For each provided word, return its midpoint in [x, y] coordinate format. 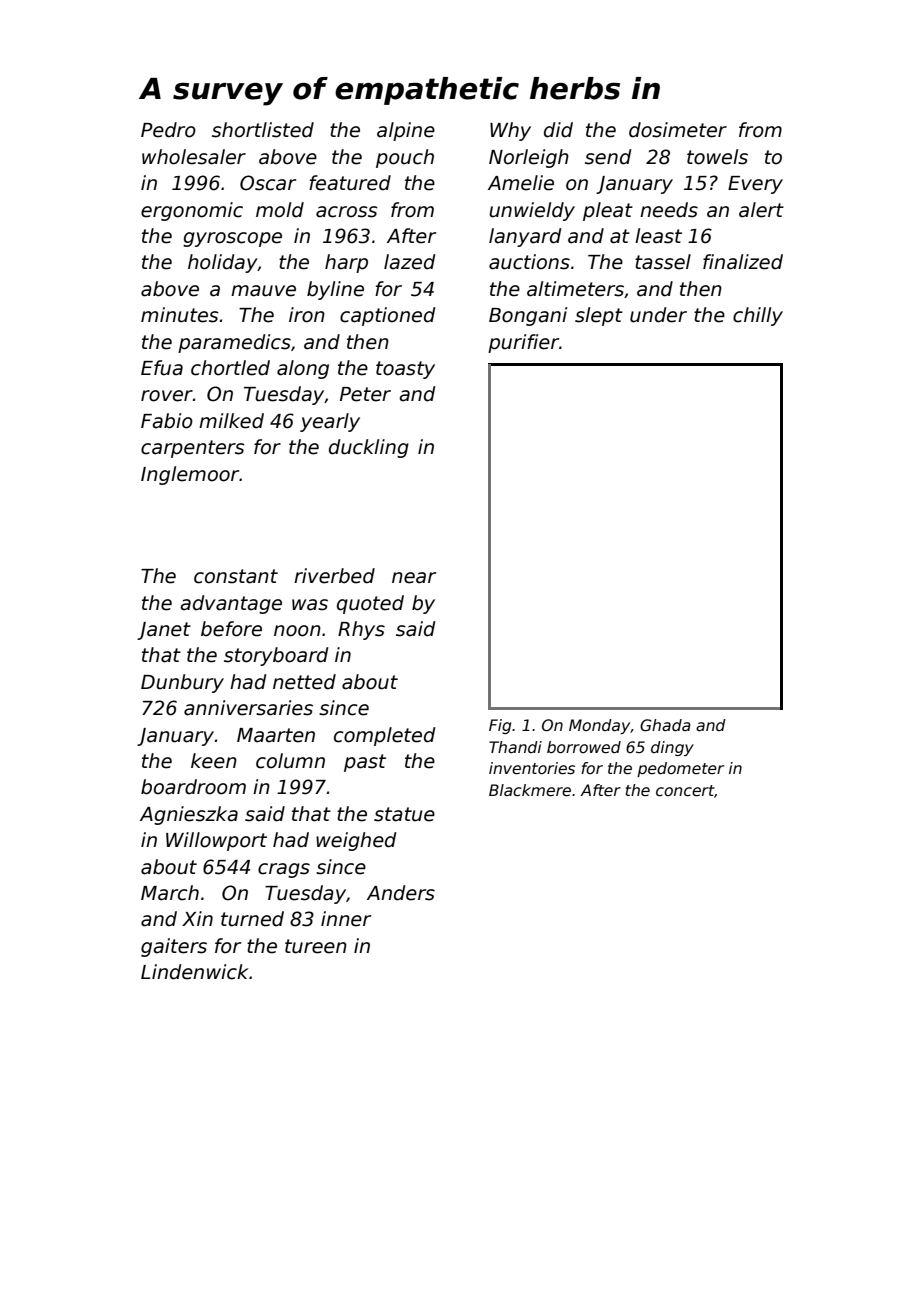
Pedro [168, 130]
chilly [758, 316]
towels [717, 157]
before [231, 629]
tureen [316, 946]
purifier [523, 343]
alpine [406, 131]
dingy [672, 748]
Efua [162, 368]
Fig [500, 726]
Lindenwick [195, 972]
